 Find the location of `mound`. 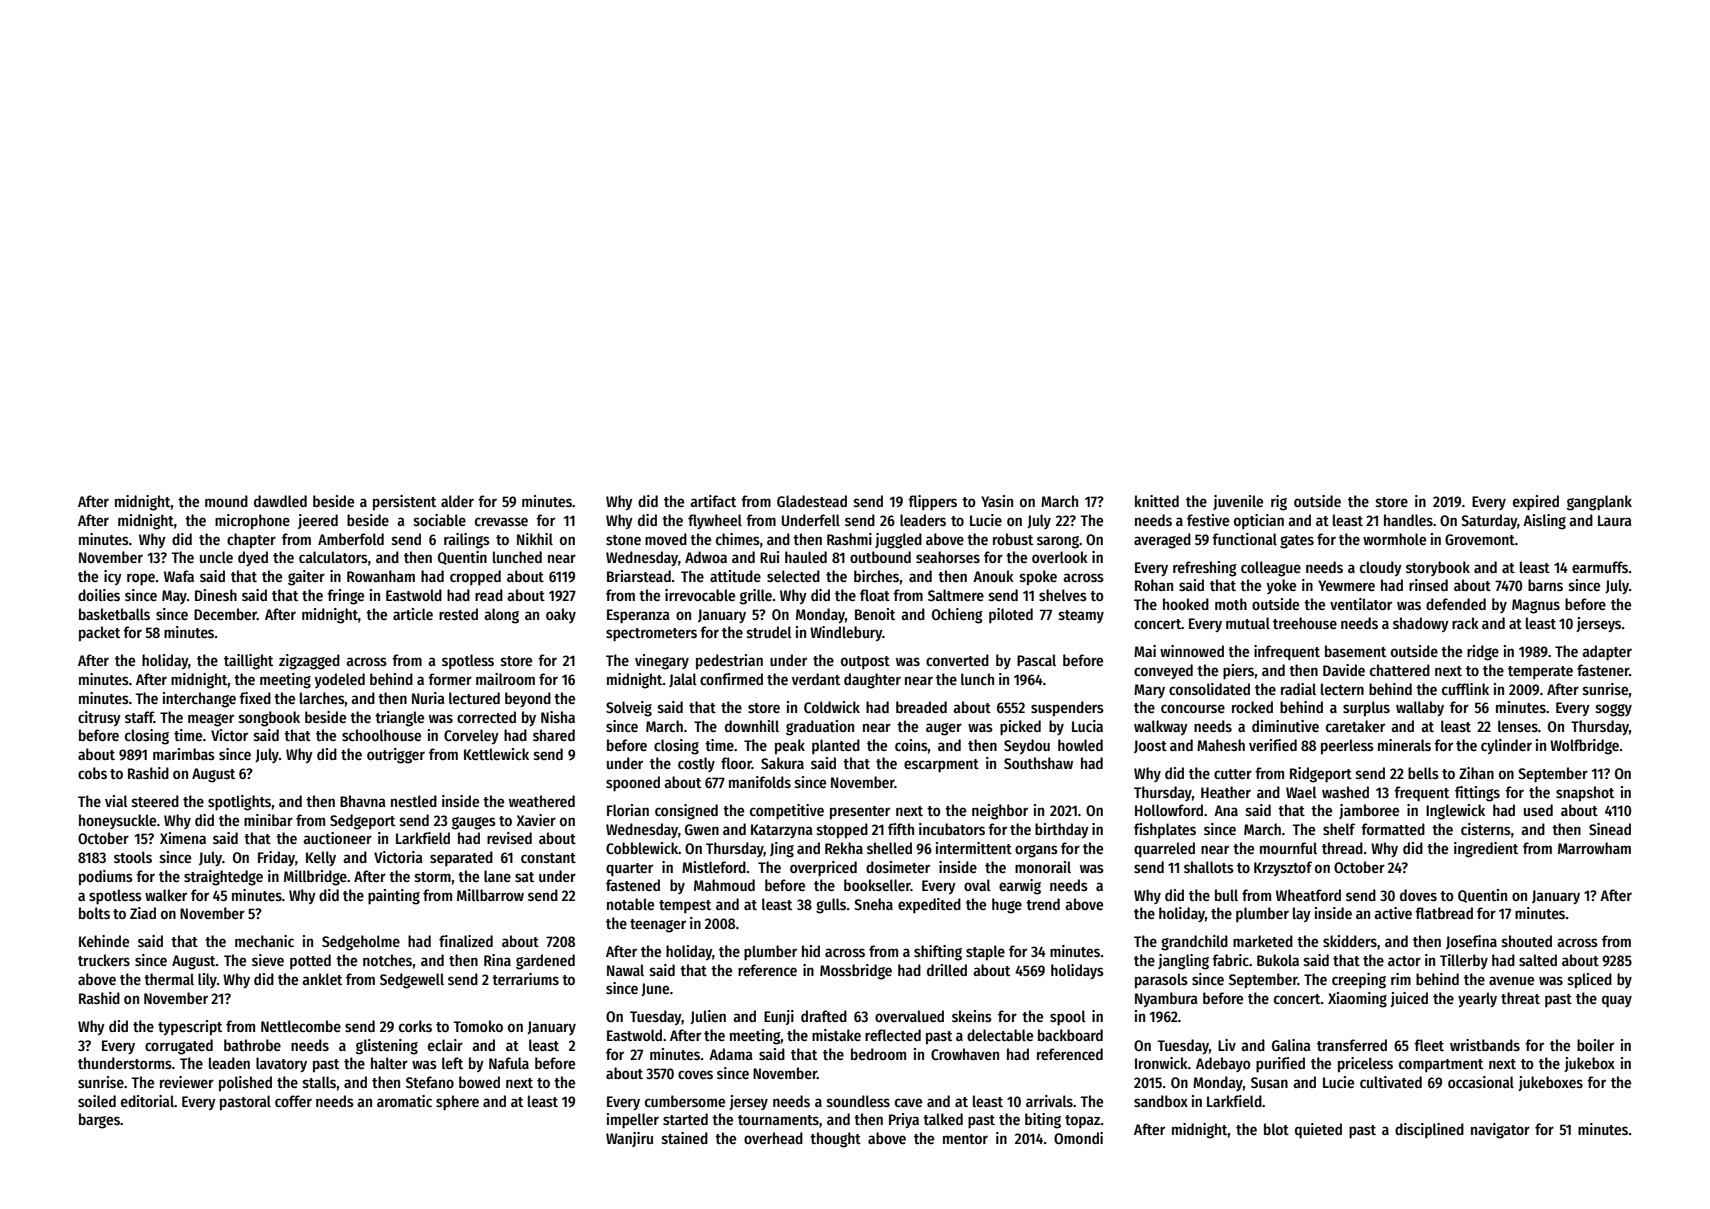

mound is located at coordinates (226, 501).
